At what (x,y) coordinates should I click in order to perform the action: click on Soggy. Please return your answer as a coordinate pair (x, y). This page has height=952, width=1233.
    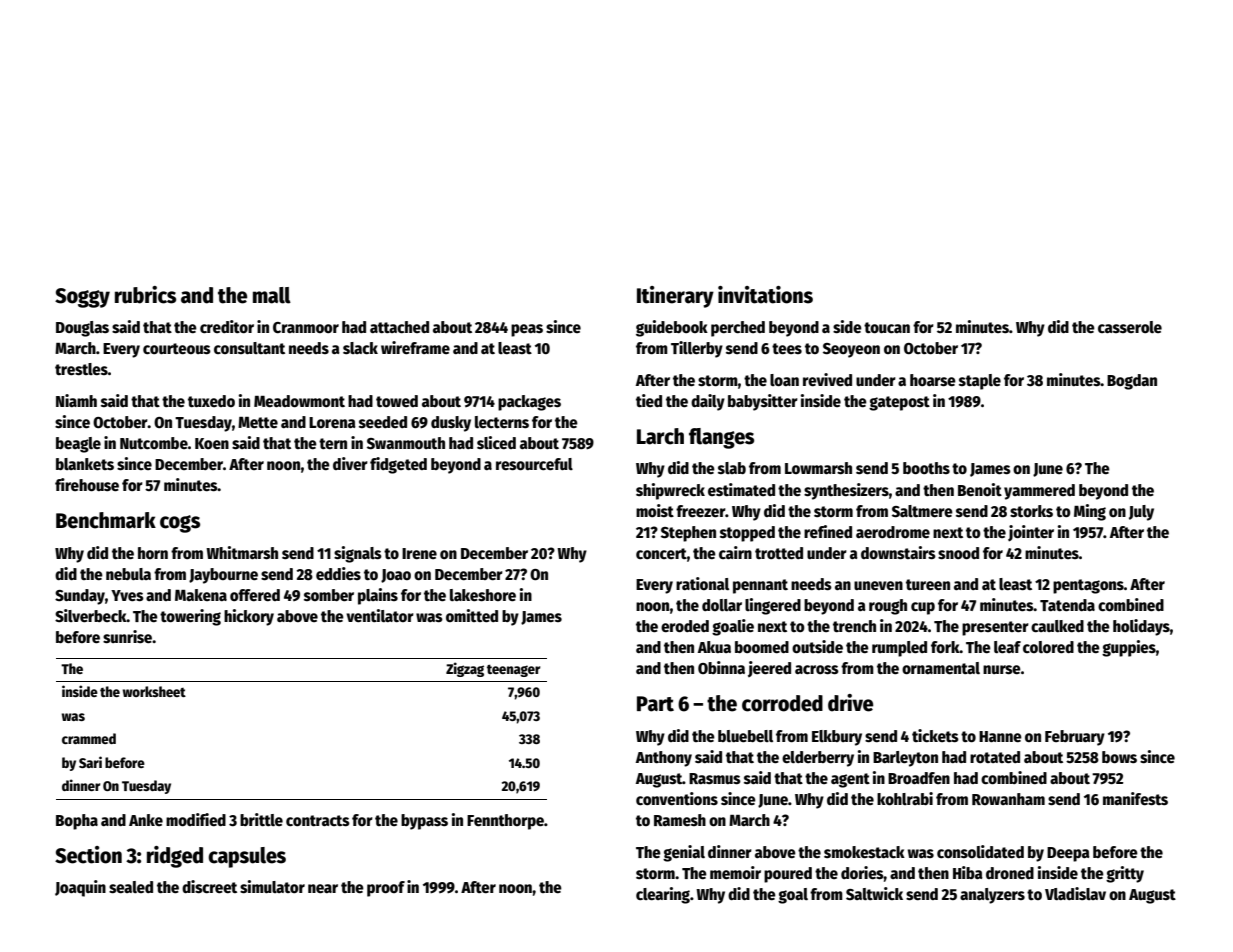
    Looking at the image, I should click on (82, 298).
